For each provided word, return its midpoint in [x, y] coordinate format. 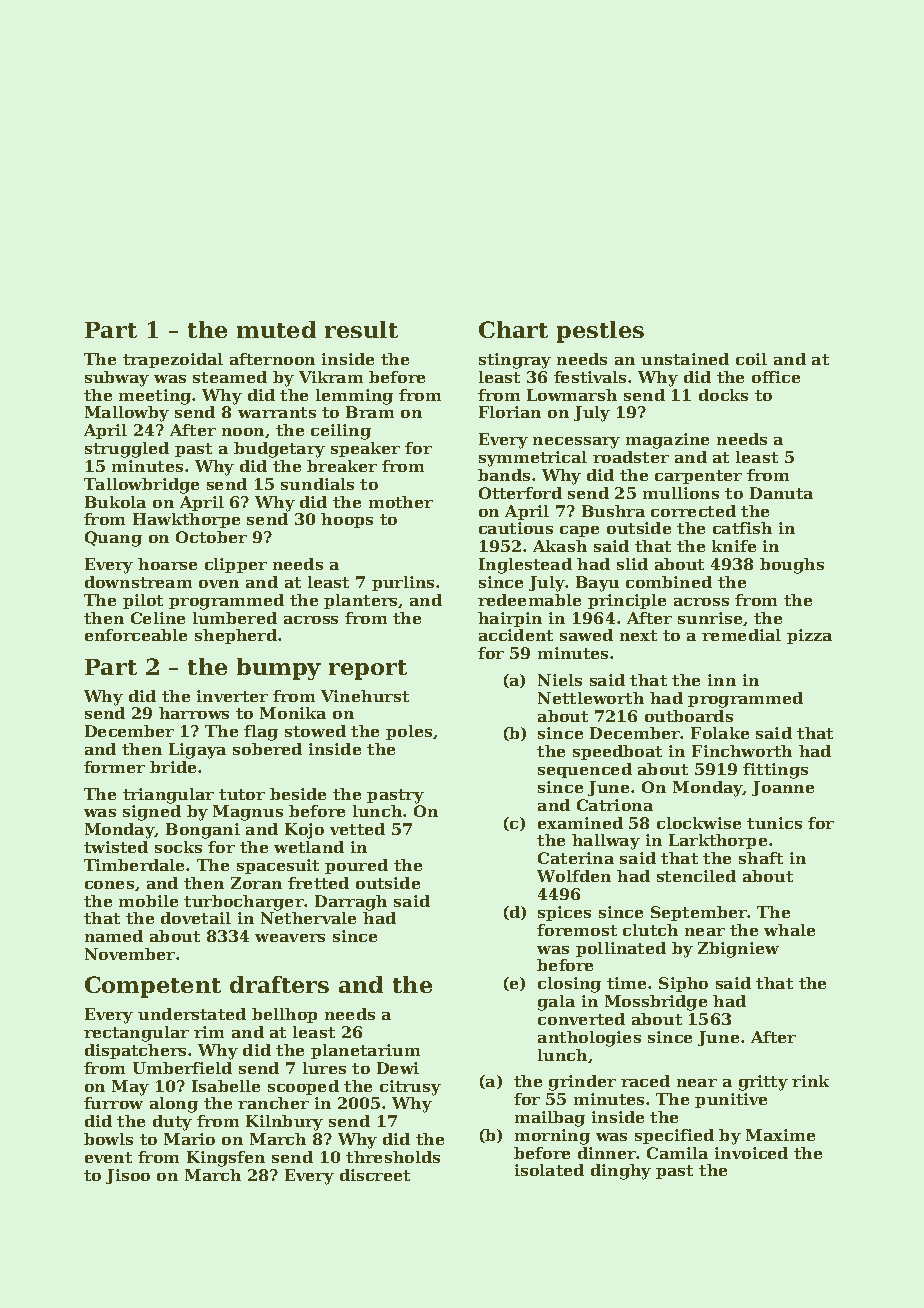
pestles [600, 332]
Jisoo [128, 1176]
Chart [513, 329]
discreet [375, 1175]
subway [117, 379]
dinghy [621, 1172]
